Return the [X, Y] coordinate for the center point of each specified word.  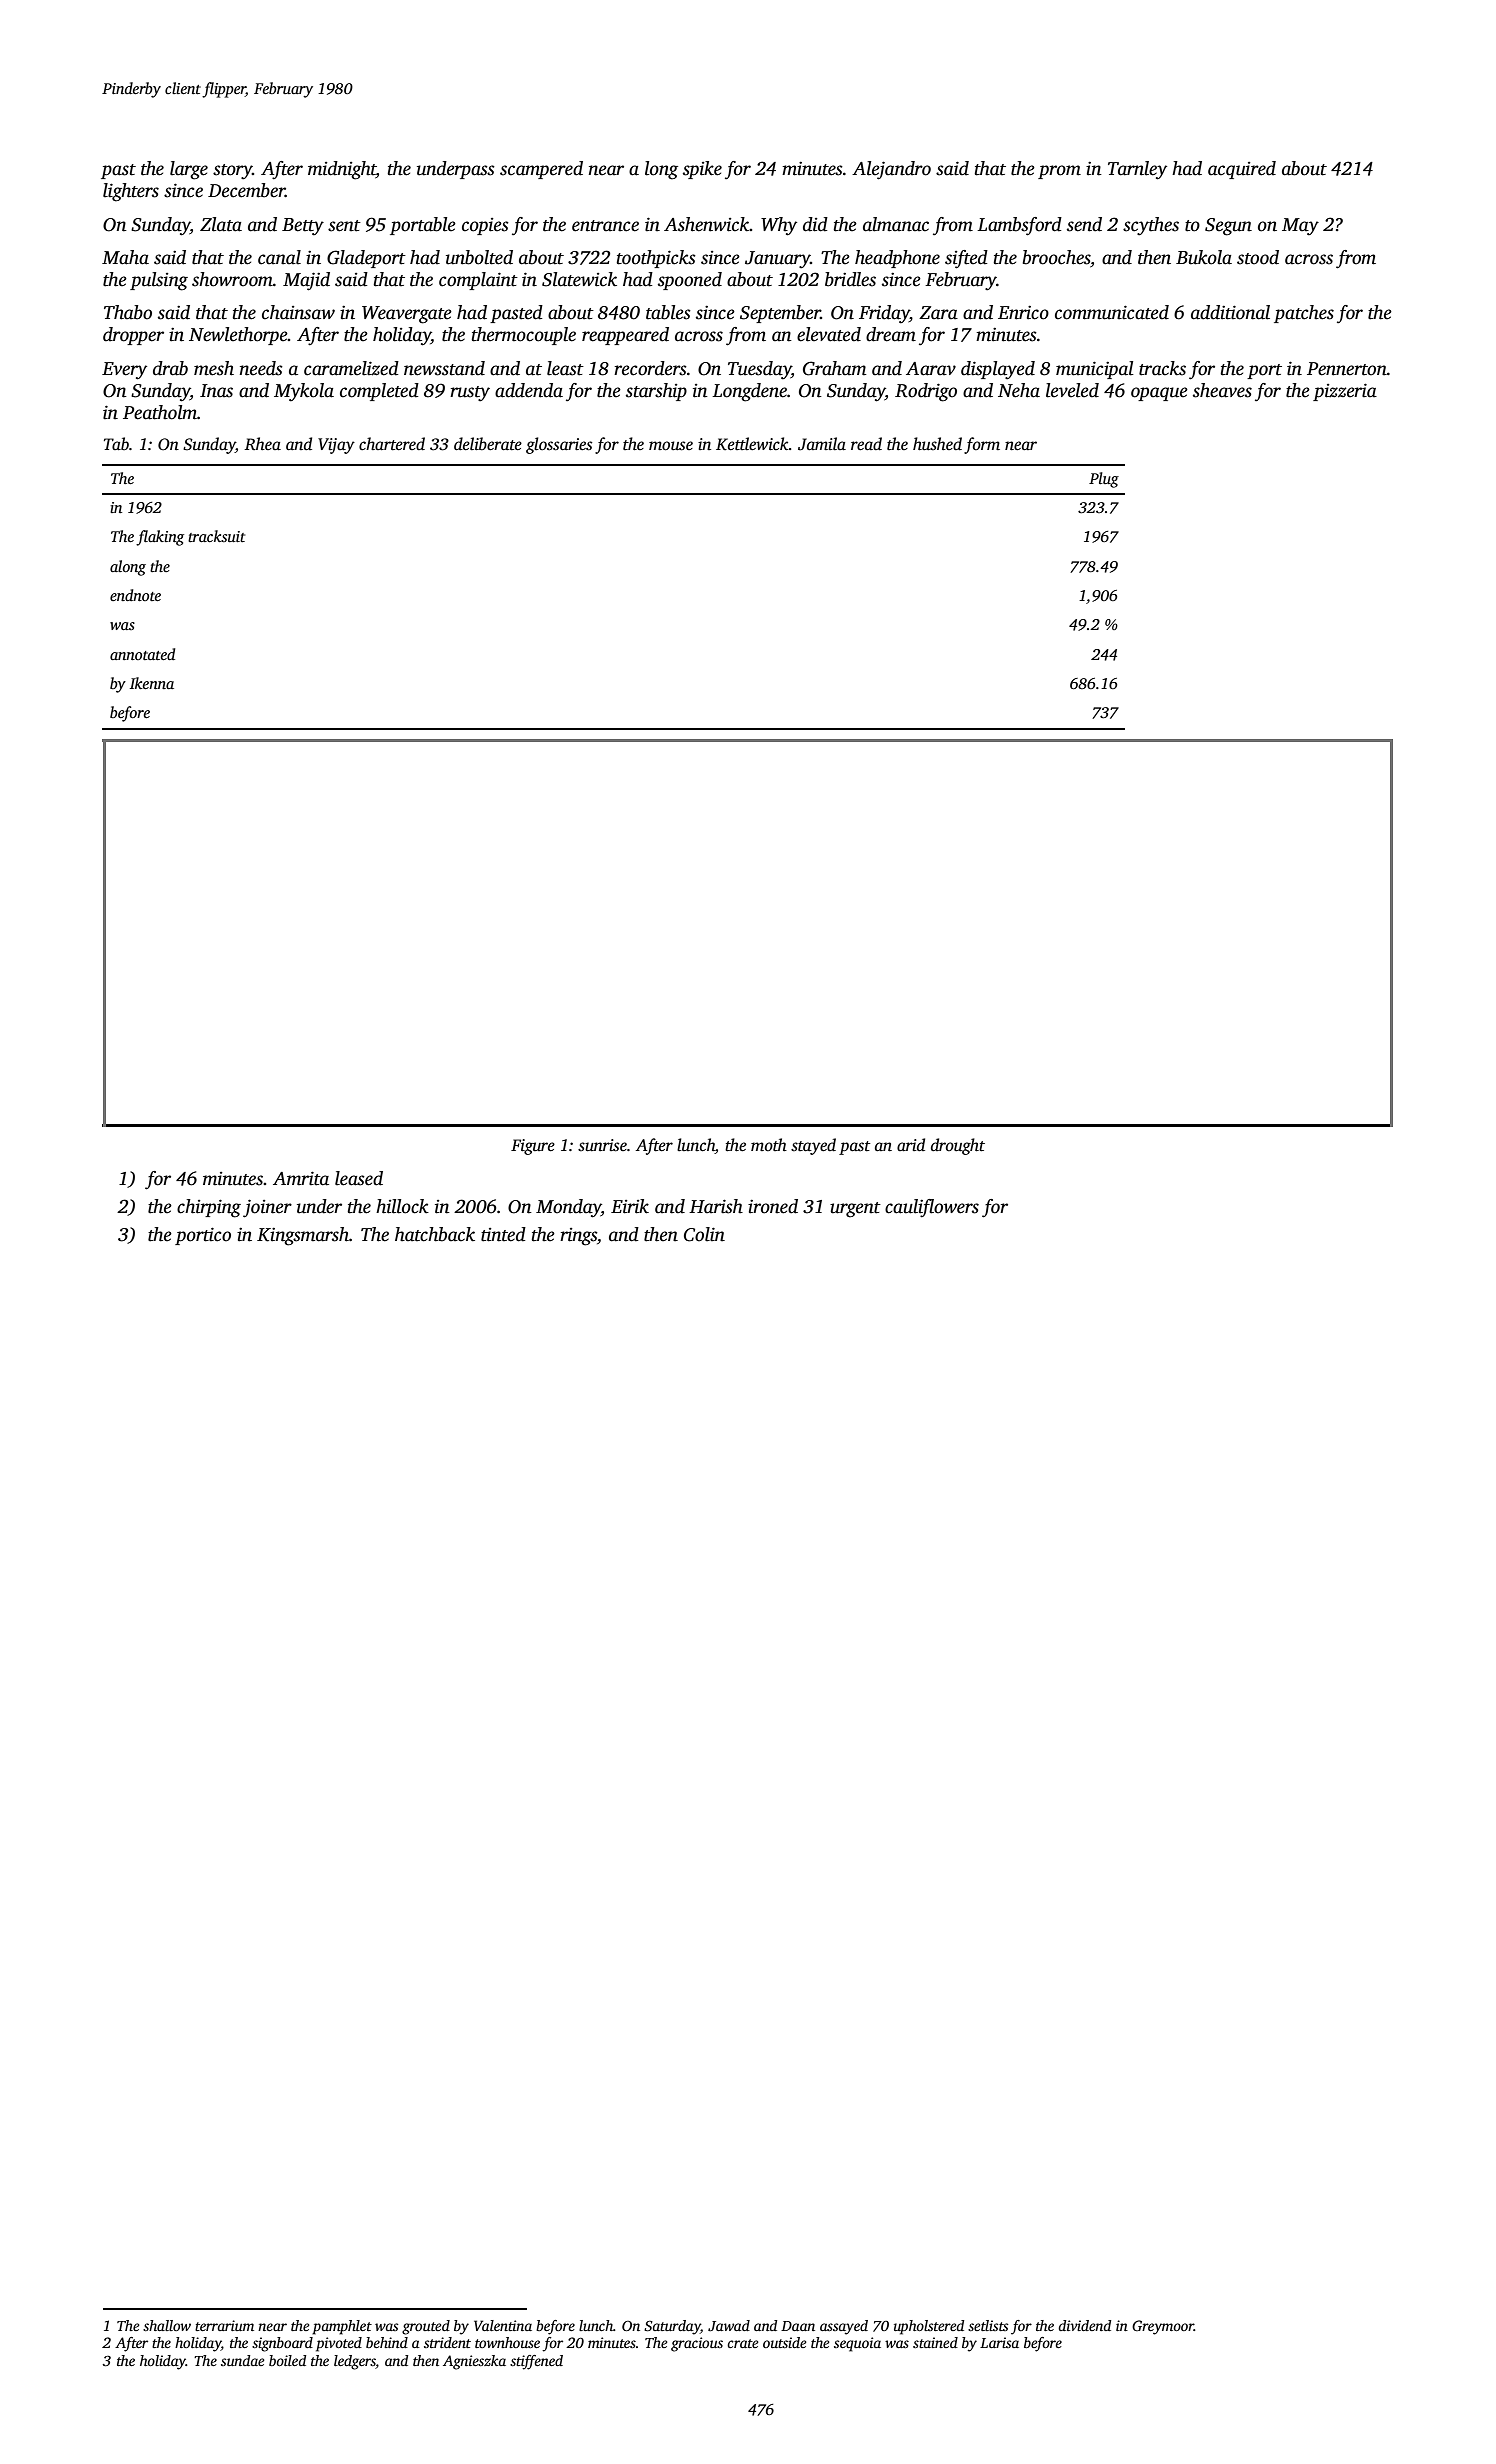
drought [958, 1146]
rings [578, 1237]
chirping [209, 1208]
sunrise [602, 1145]
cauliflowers [932, 1208]
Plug [1104, 480]
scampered [541, 170]
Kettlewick [752, 444]
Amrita [301, 1178]
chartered [392, 444]
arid [911, 1144]
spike [702, 170]
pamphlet [342, 2327]
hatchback [435, 1234]
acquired [1242, 170]
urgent [855, 1210]
